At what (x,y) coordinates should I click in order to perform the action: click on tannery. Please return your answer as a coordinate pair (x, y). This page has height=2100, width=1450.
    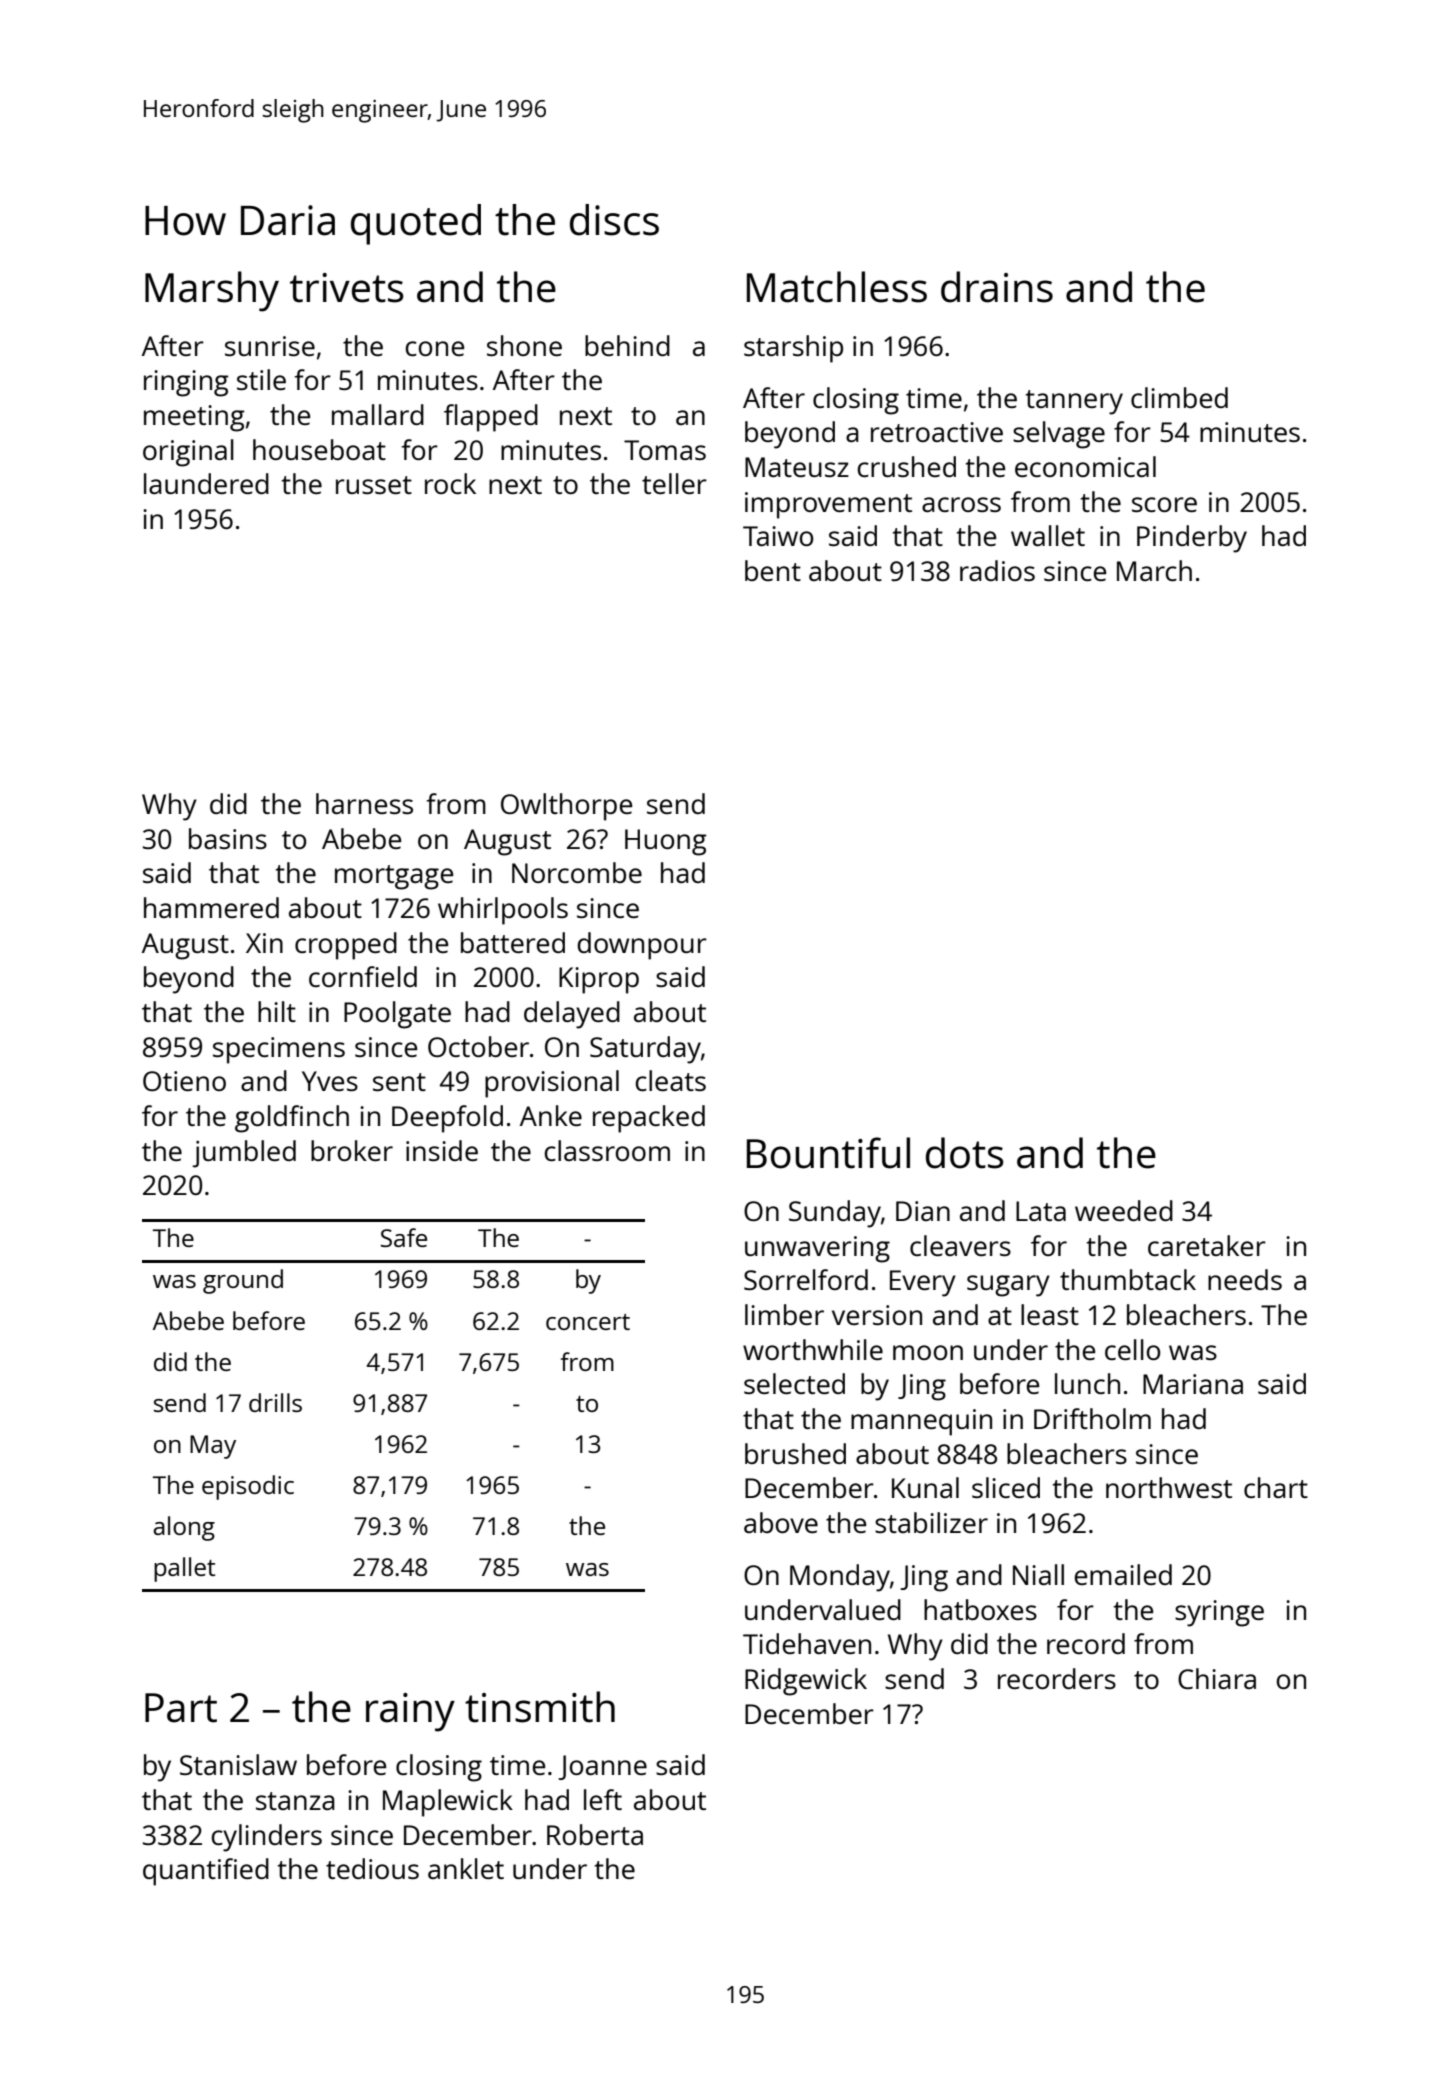
    Looking at the image, I should click on (1074, 402).
